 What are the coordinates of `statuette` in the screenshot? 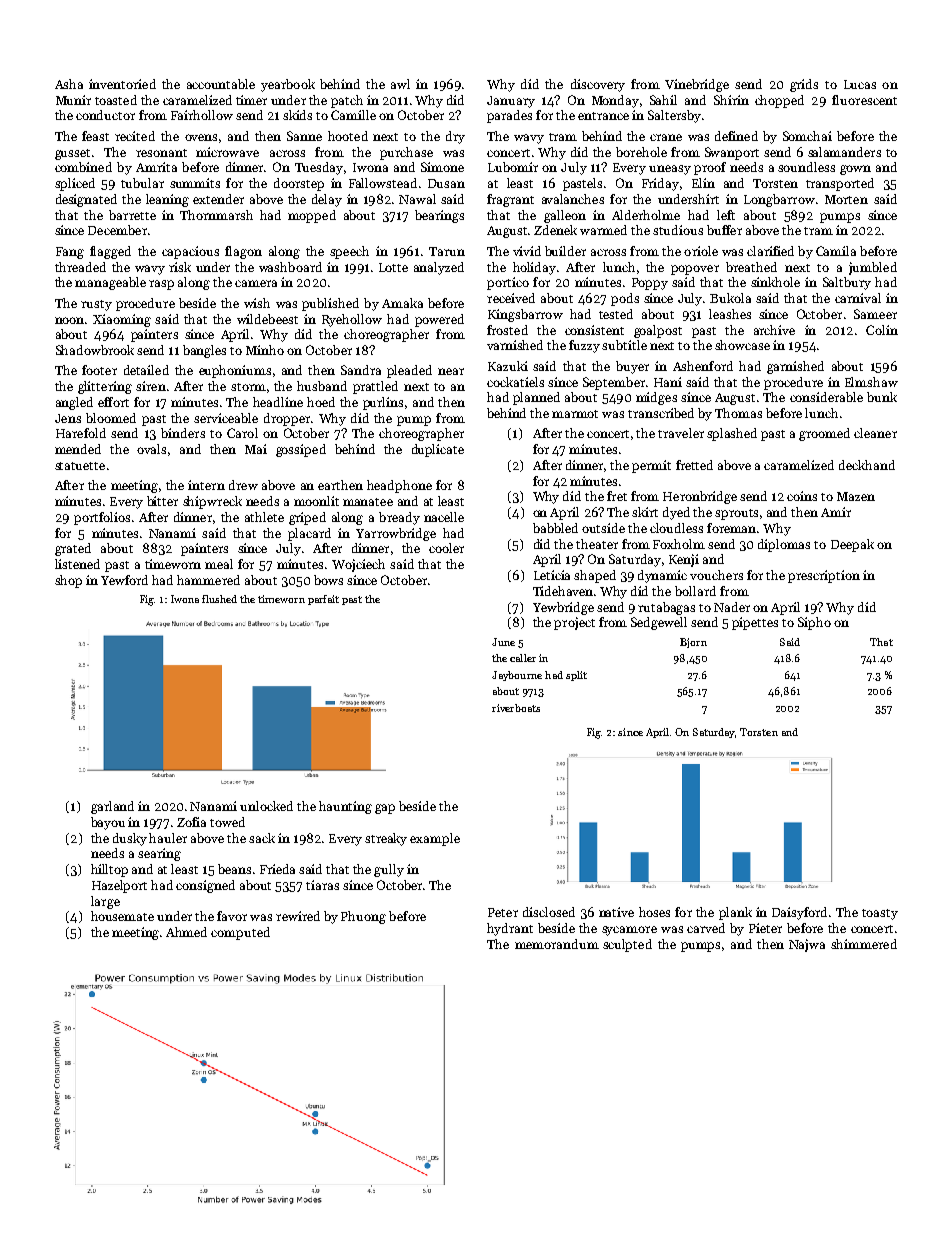 It's located at (80, 466).
